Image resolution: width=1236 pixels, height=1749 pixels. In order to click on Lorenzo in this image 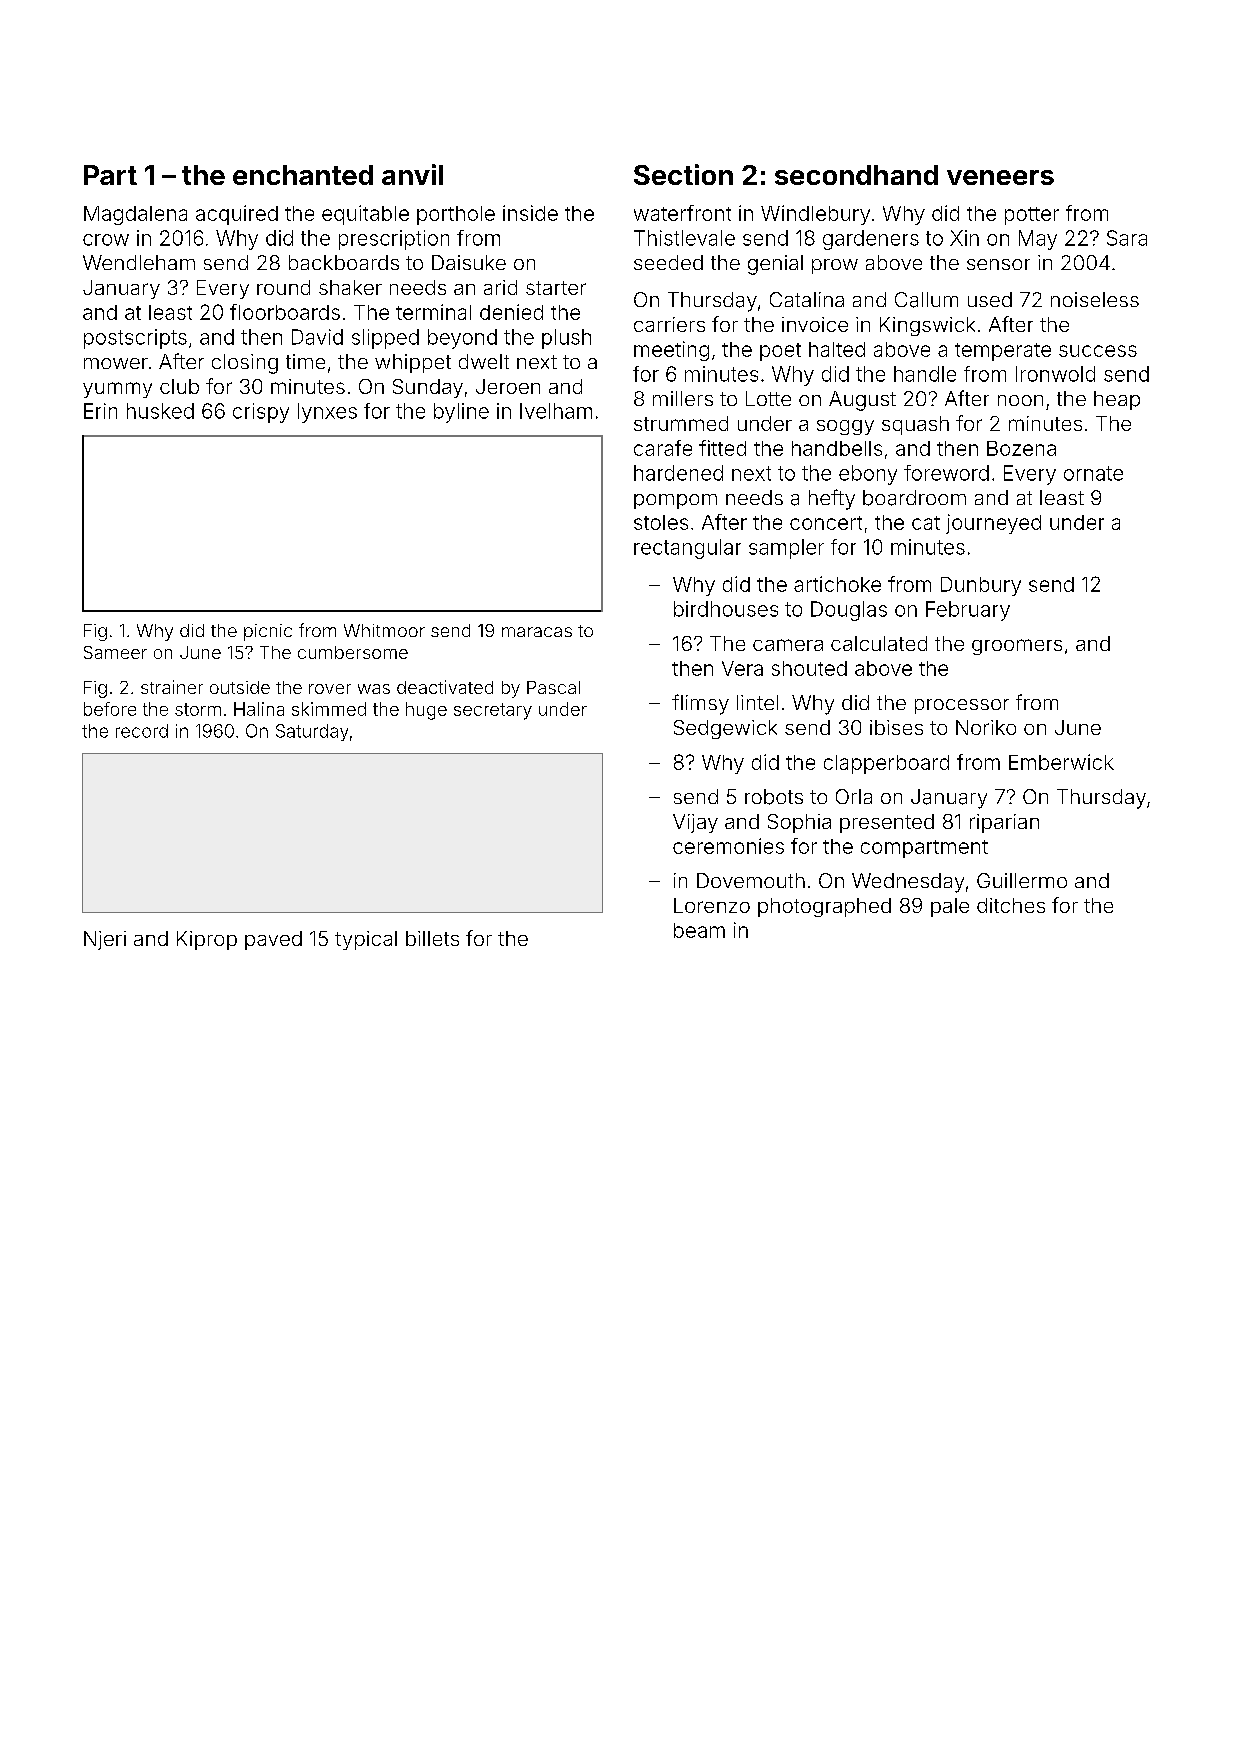, I will do `click(712, 905)`.
